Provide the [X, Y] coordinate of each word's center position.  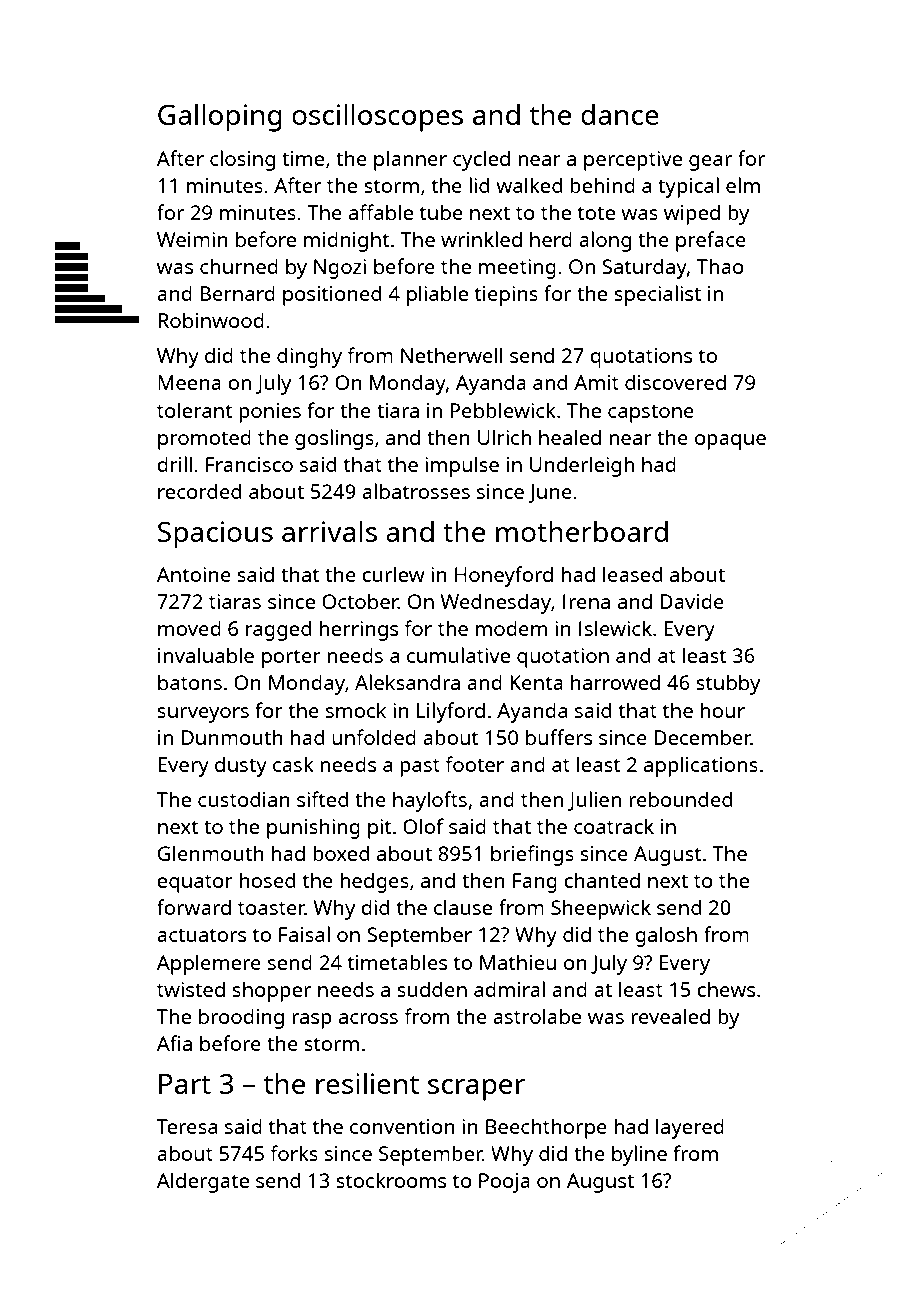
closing [242, 160]
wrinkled [481, 239]
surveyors [203, 715]
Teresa [187, 1126]
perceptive [633, 161]
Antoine [194, 574]
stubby [728, 684]
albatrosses [416, 491]
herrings [358, 630]
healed [570, 437]
